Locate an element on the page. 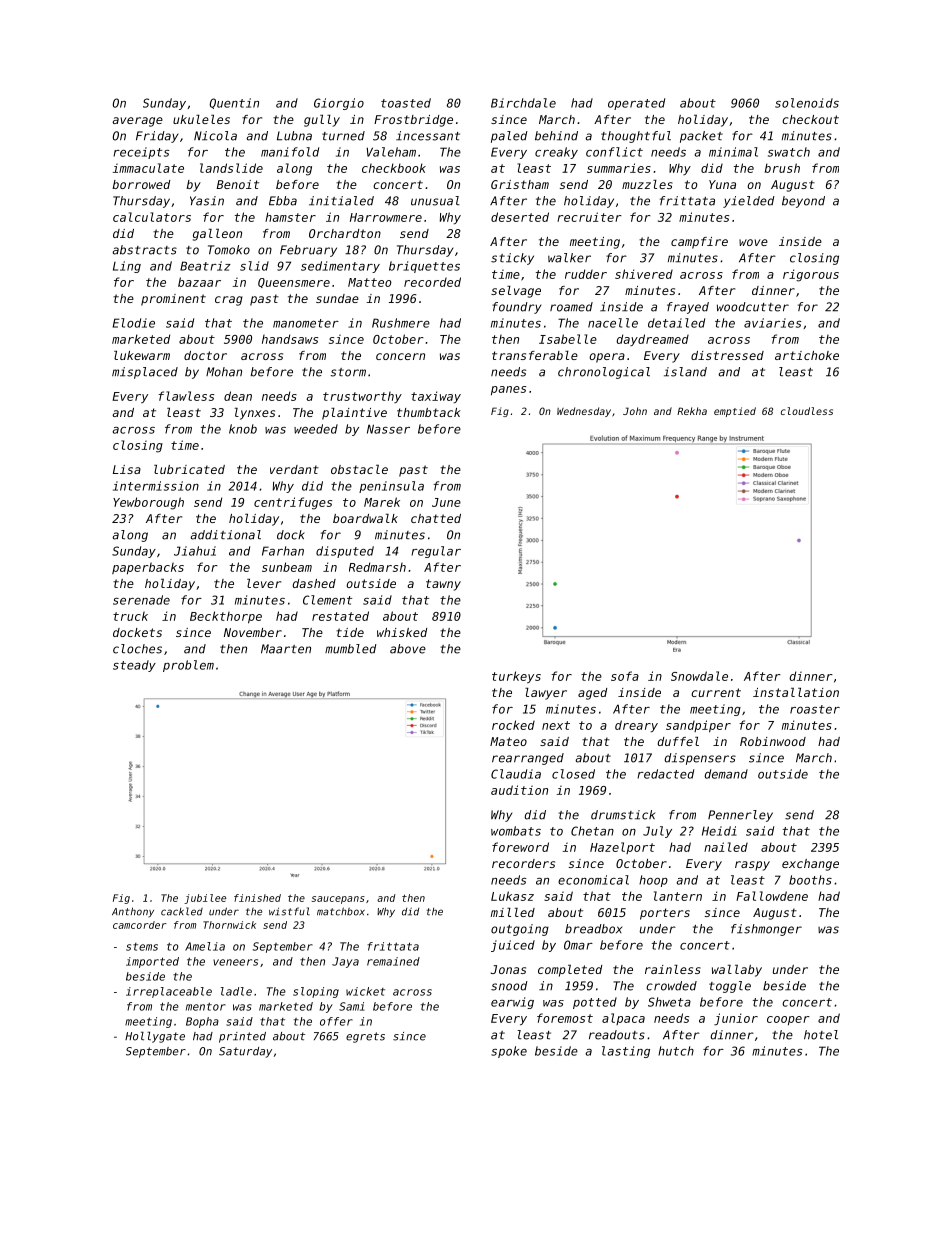  Birchdale is located at coordinates (523, 103).
